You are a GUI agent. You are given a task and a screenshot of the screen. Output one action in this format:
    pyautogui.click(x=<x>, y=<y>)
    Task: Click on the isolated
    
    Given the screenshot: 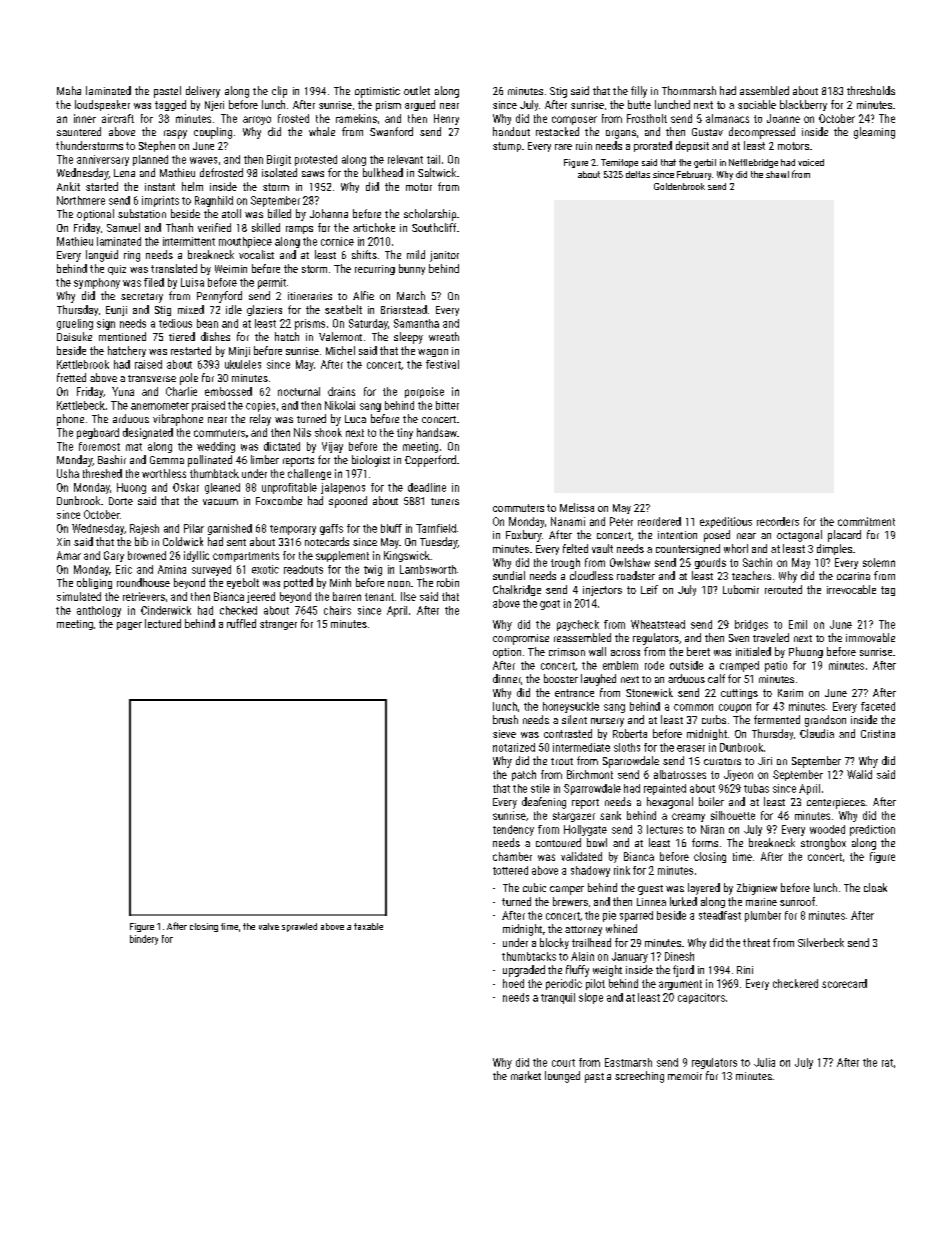 What is the action you would take?
    pyautogui.click(x=279, y=172)
